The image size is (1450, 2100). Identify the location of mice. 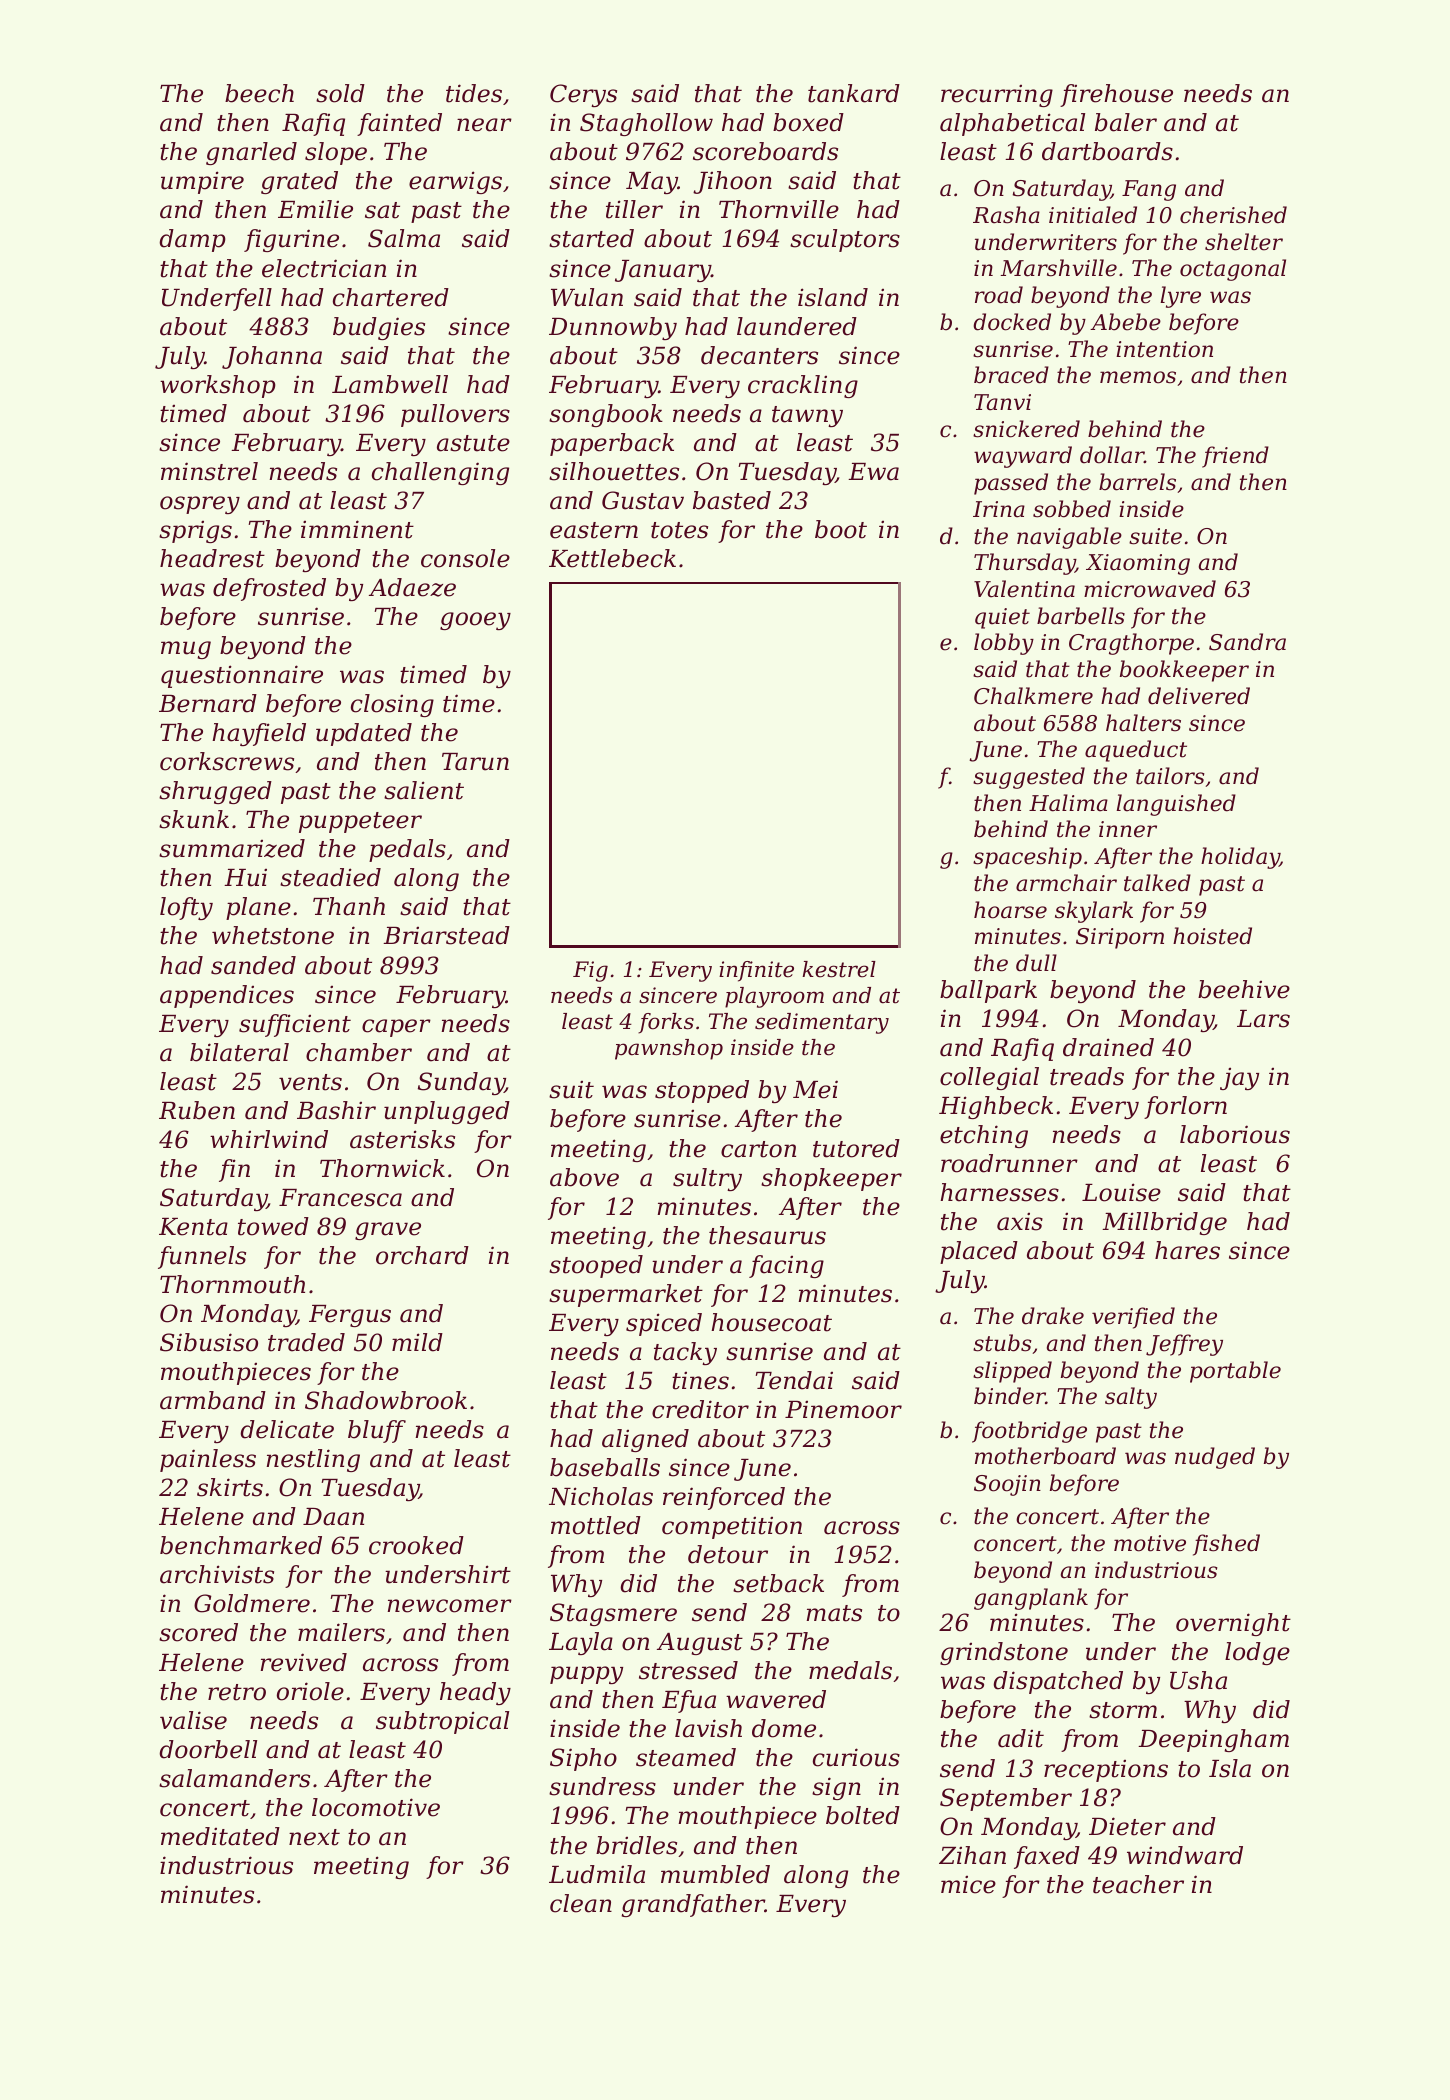
(968, 1885).
